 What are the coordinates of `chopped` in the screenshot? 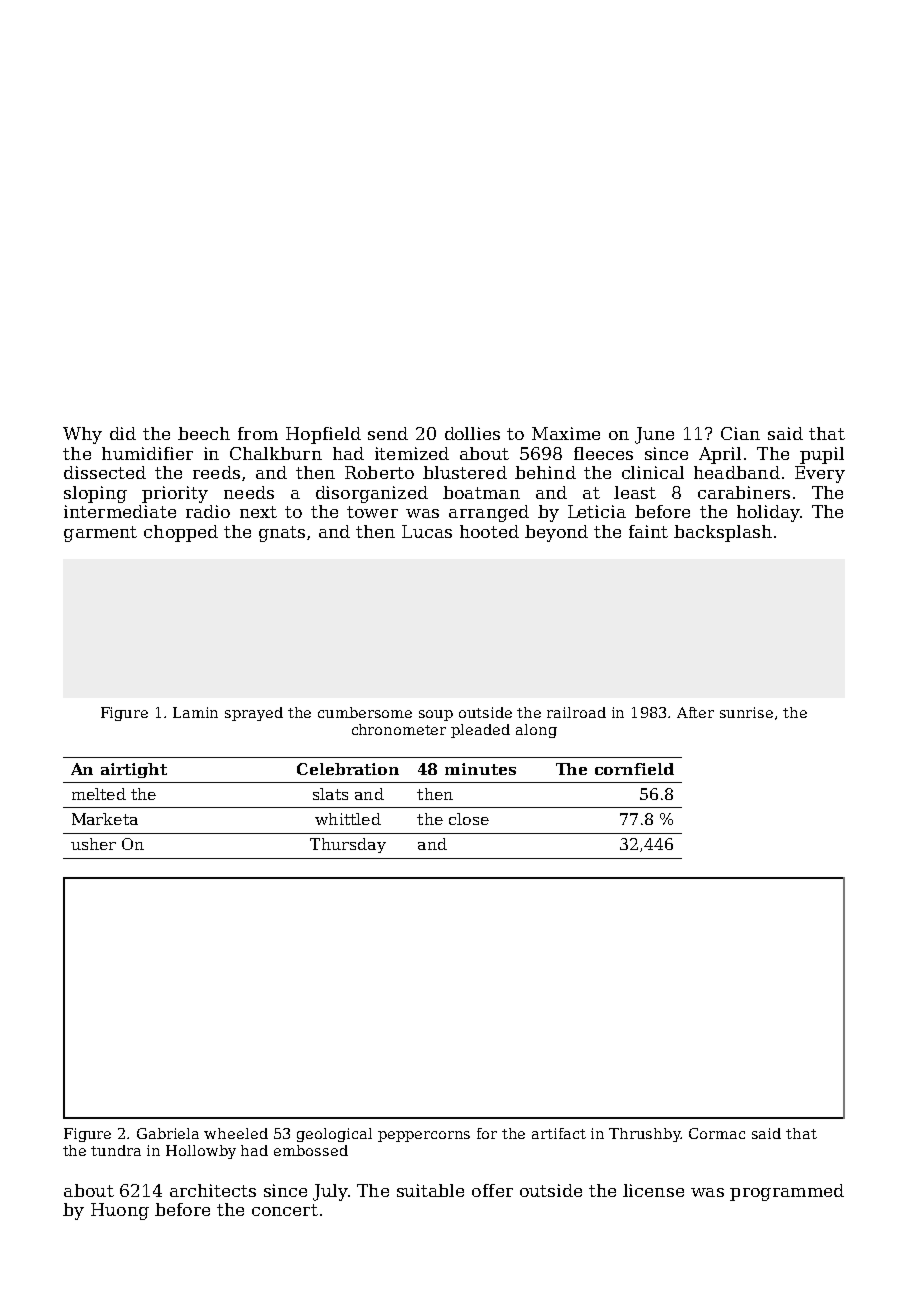 It's located at (181, 533).
